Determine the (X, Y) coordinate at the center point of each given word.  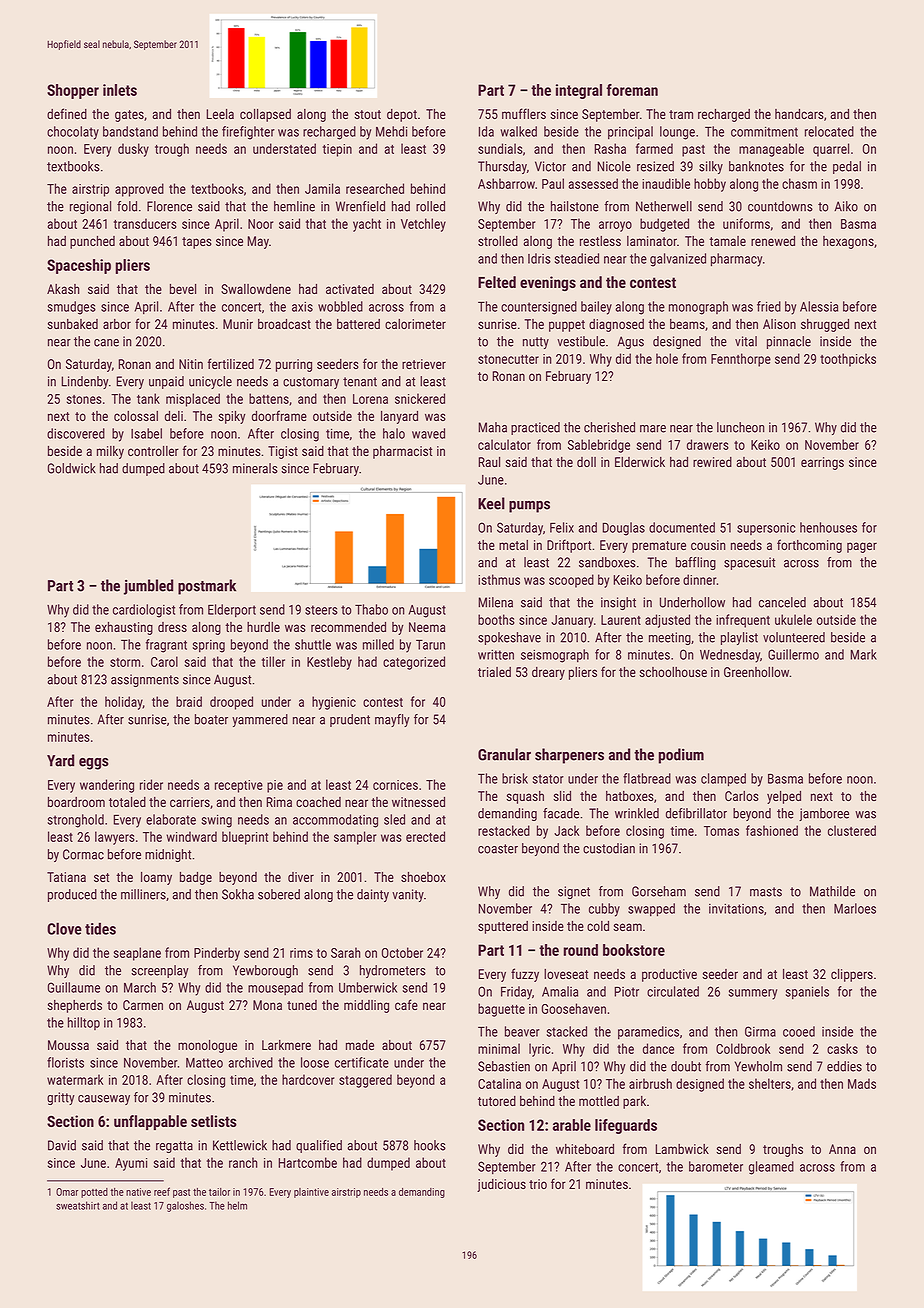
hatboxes (630, 796)
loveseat (566, 974)
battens (269, 398)
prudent (350, 720)
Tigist (283, 452)
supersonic (766, 529)
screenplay (160, 971)
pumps (529, 507)
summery (753, 994)
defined (67, 113)
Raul (489, 462)
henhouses (828, 527)
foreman (632, 90)
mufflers (524, 113)
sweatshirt (78, 1205)
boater (211, 719)
